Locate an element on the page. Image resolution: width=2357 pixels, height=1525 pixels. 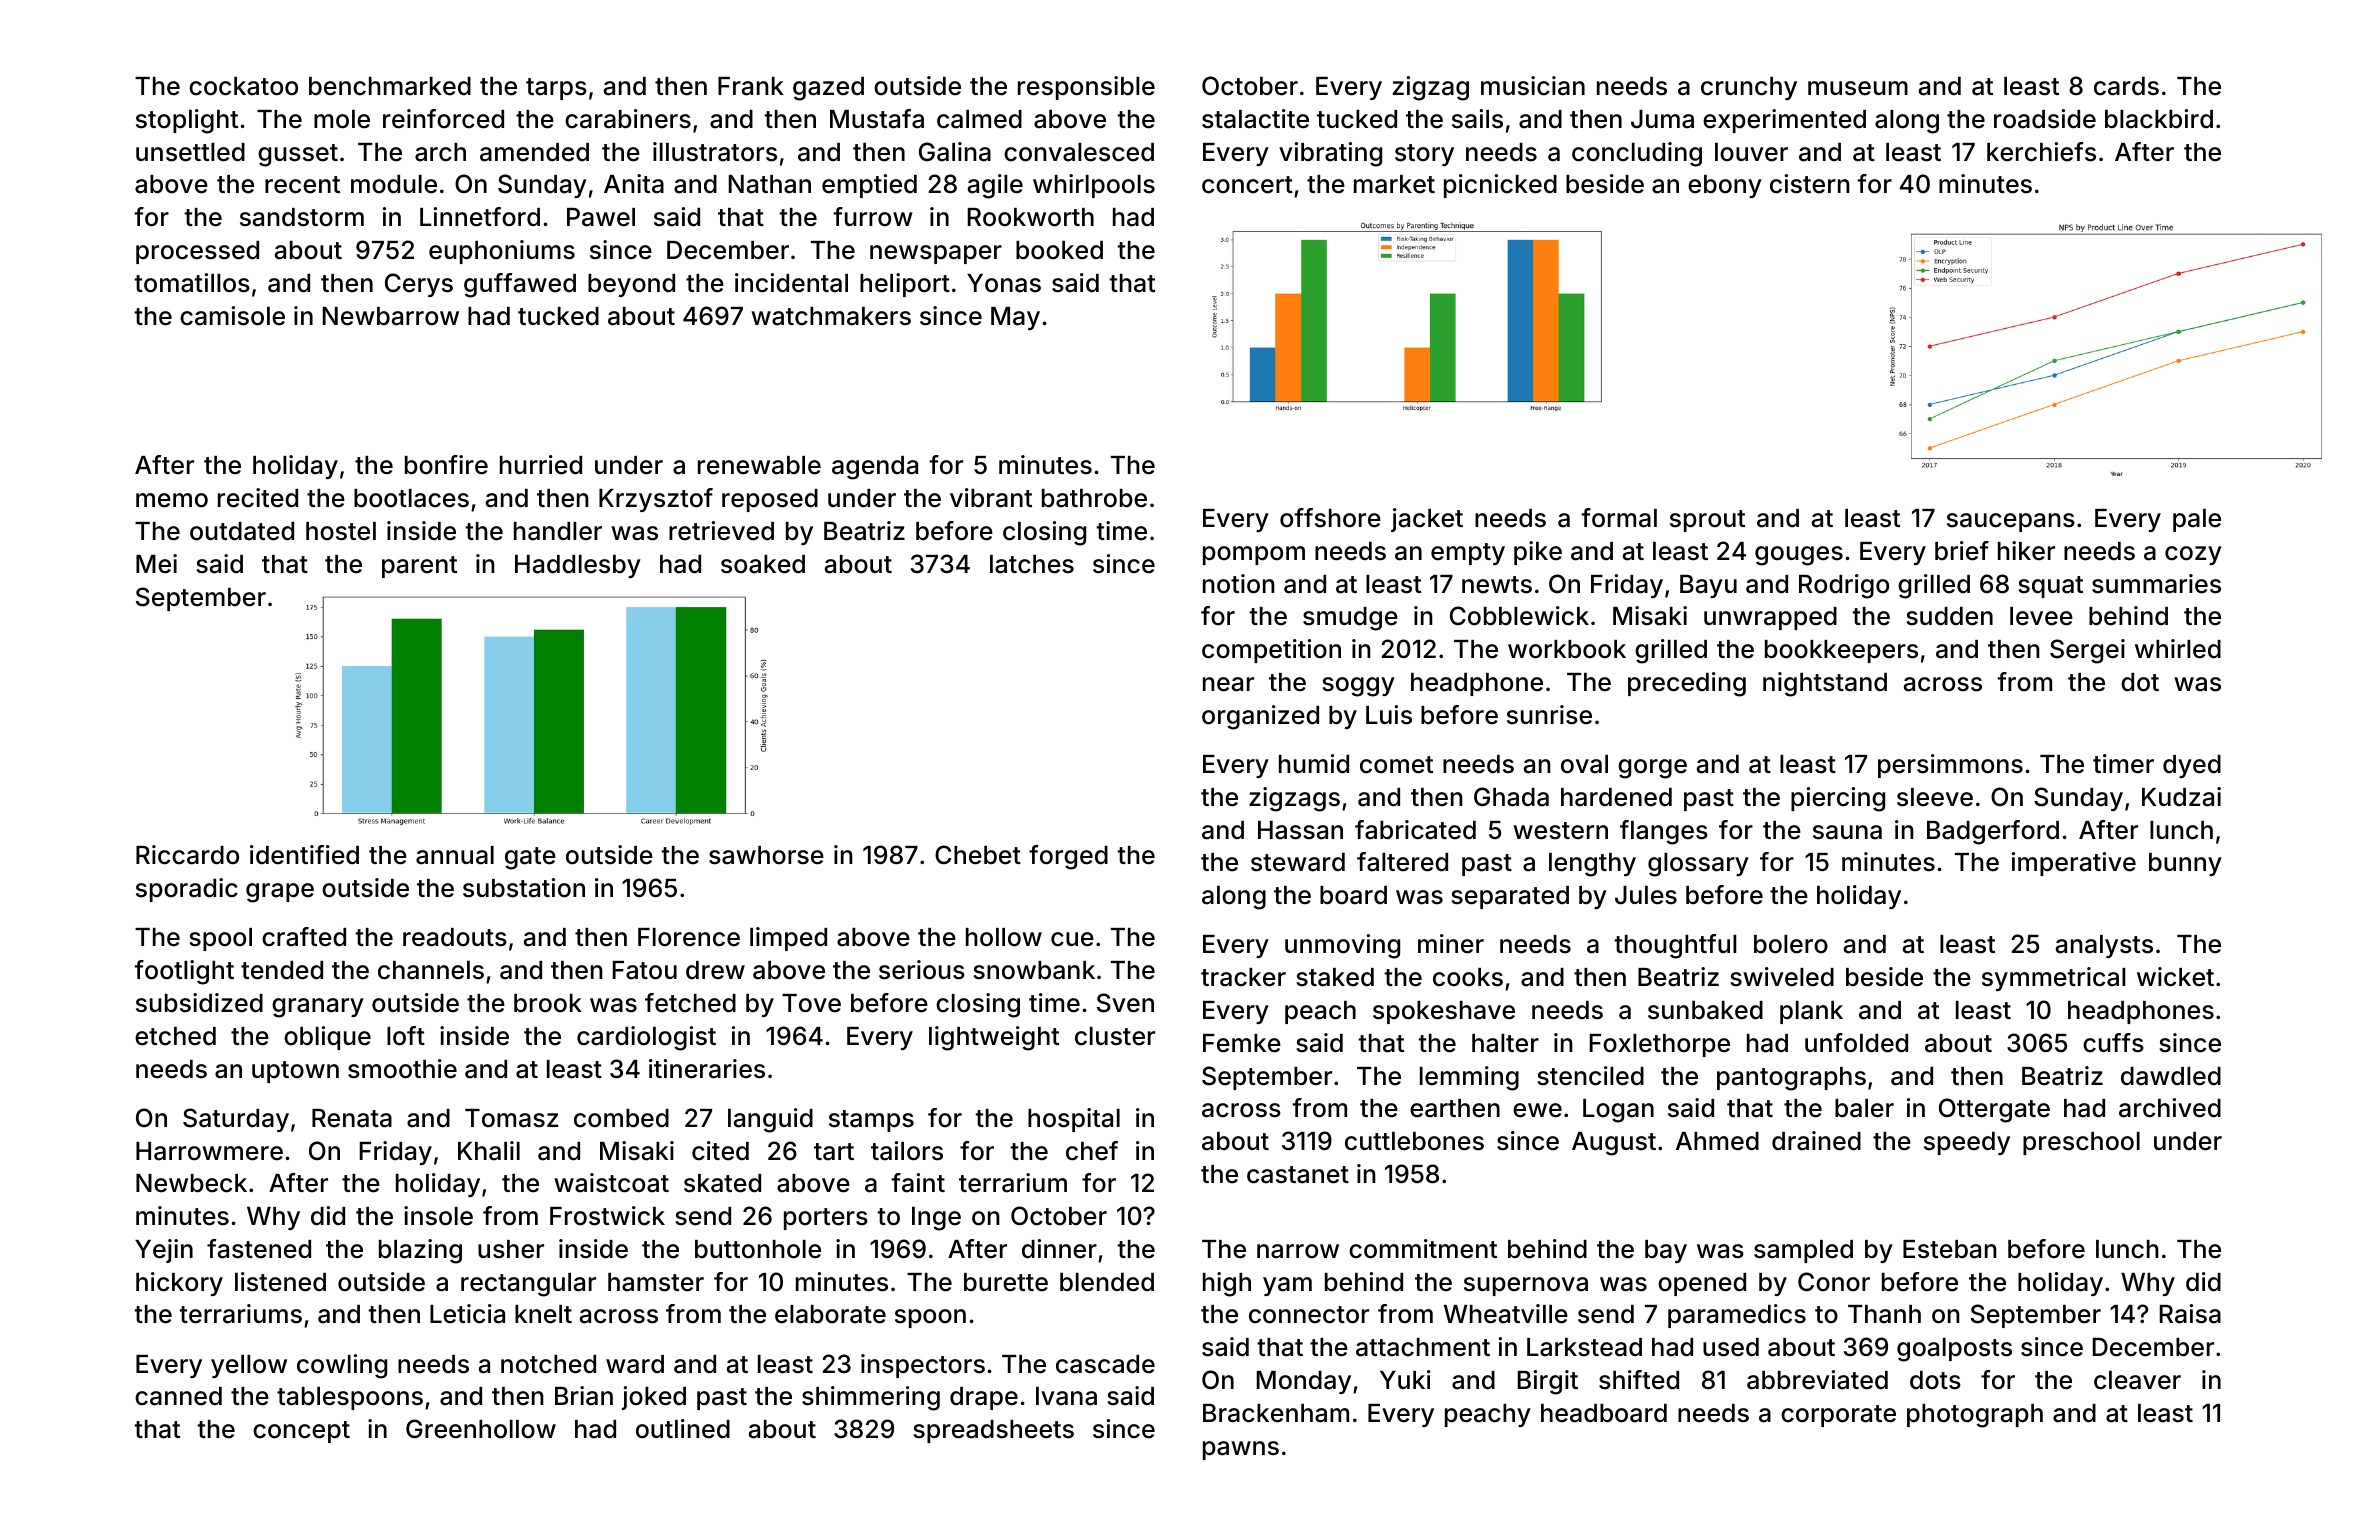
wicket is located at coordinates (2175, 977).
